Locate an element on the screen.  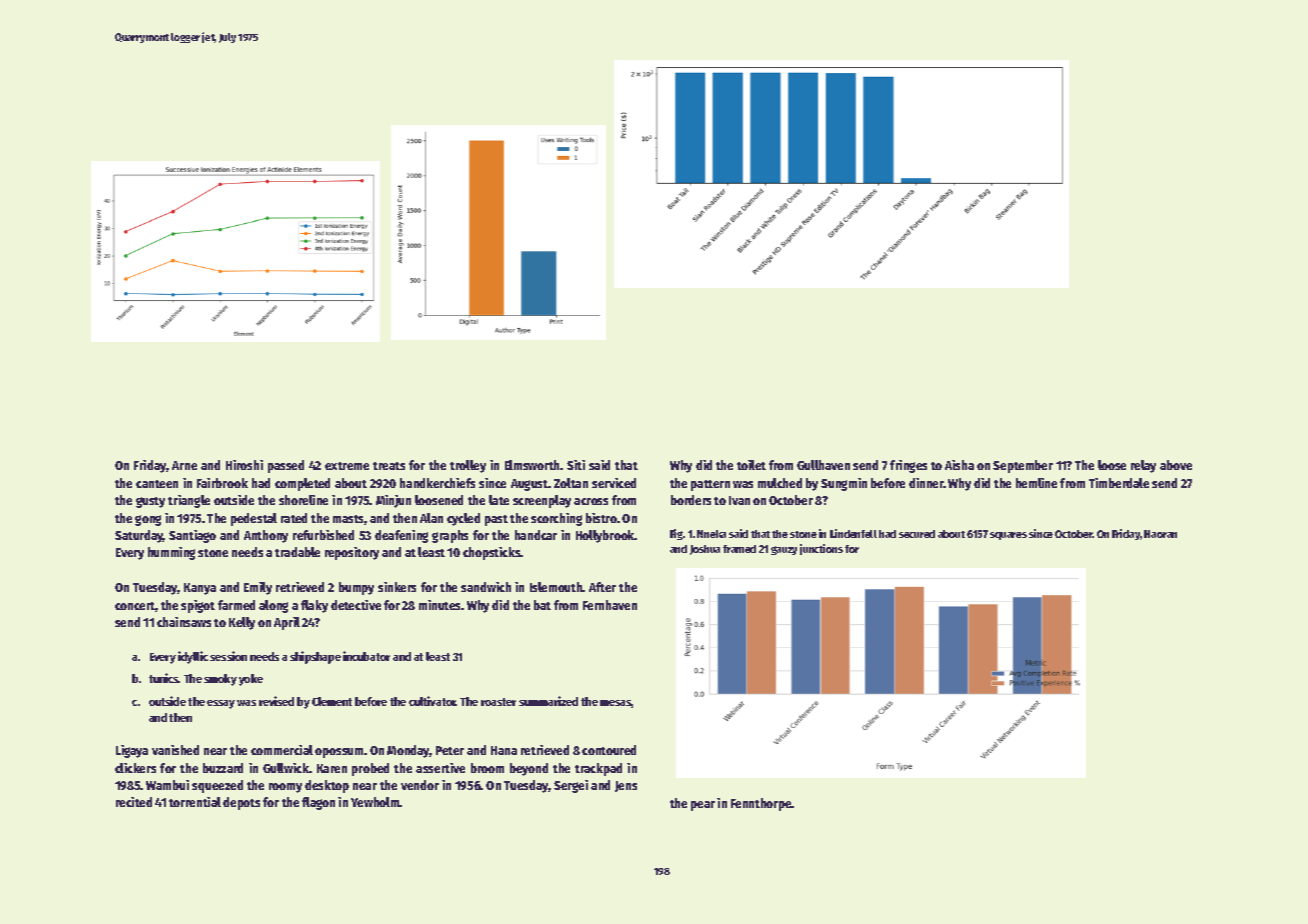
Jens is located at coordinates (626, 786).
